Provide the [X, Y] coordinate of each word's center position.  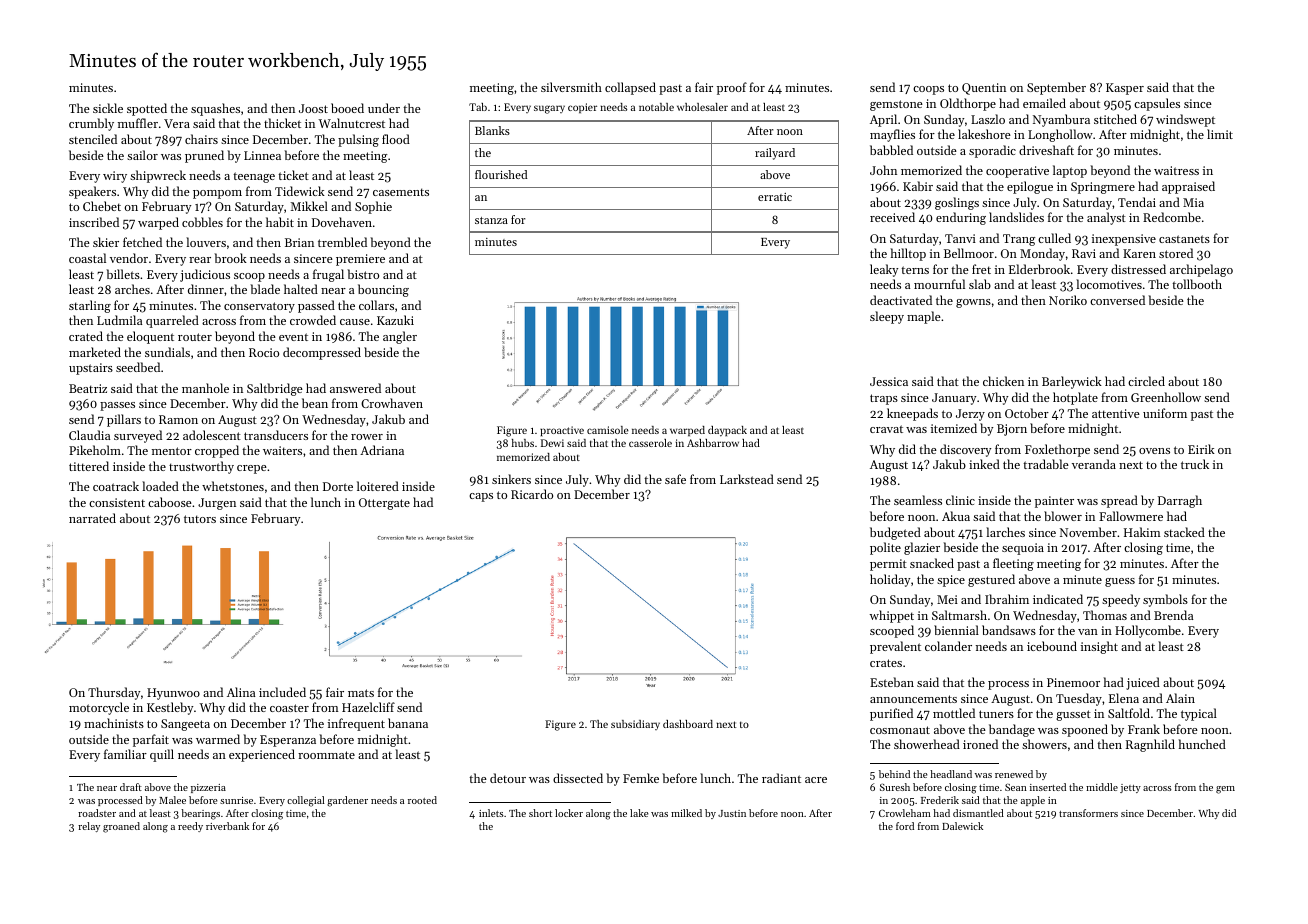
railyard [775, 154]
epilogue [1030, 187]
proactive [562, 431]
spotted [147, 109]
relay [89, 827]
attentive [1116, 413]
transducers [276, 435]
